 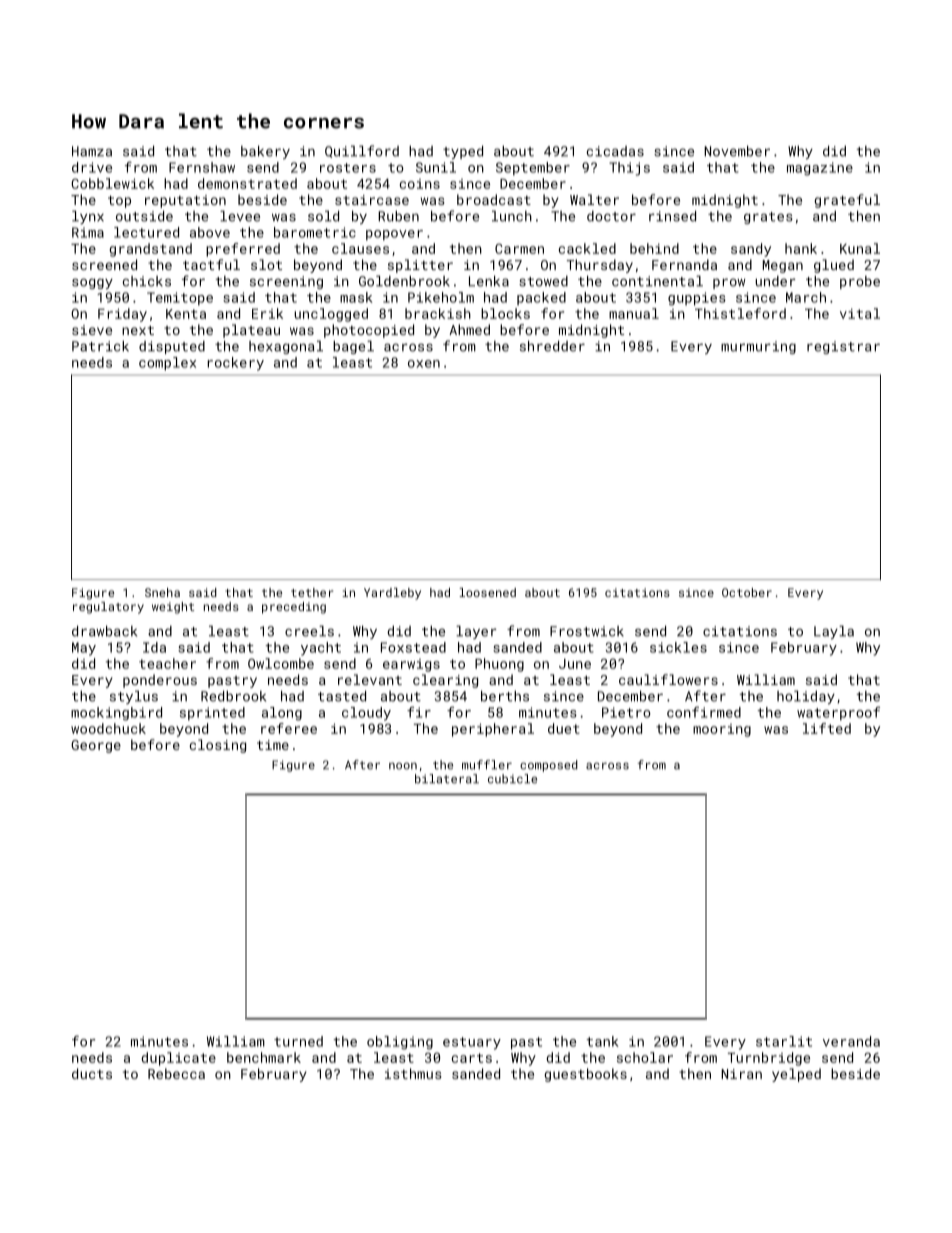 What do you see at coordinates (602, 1041) in the screenshot?
I see `tank` at bounding box center [602, 1041].
